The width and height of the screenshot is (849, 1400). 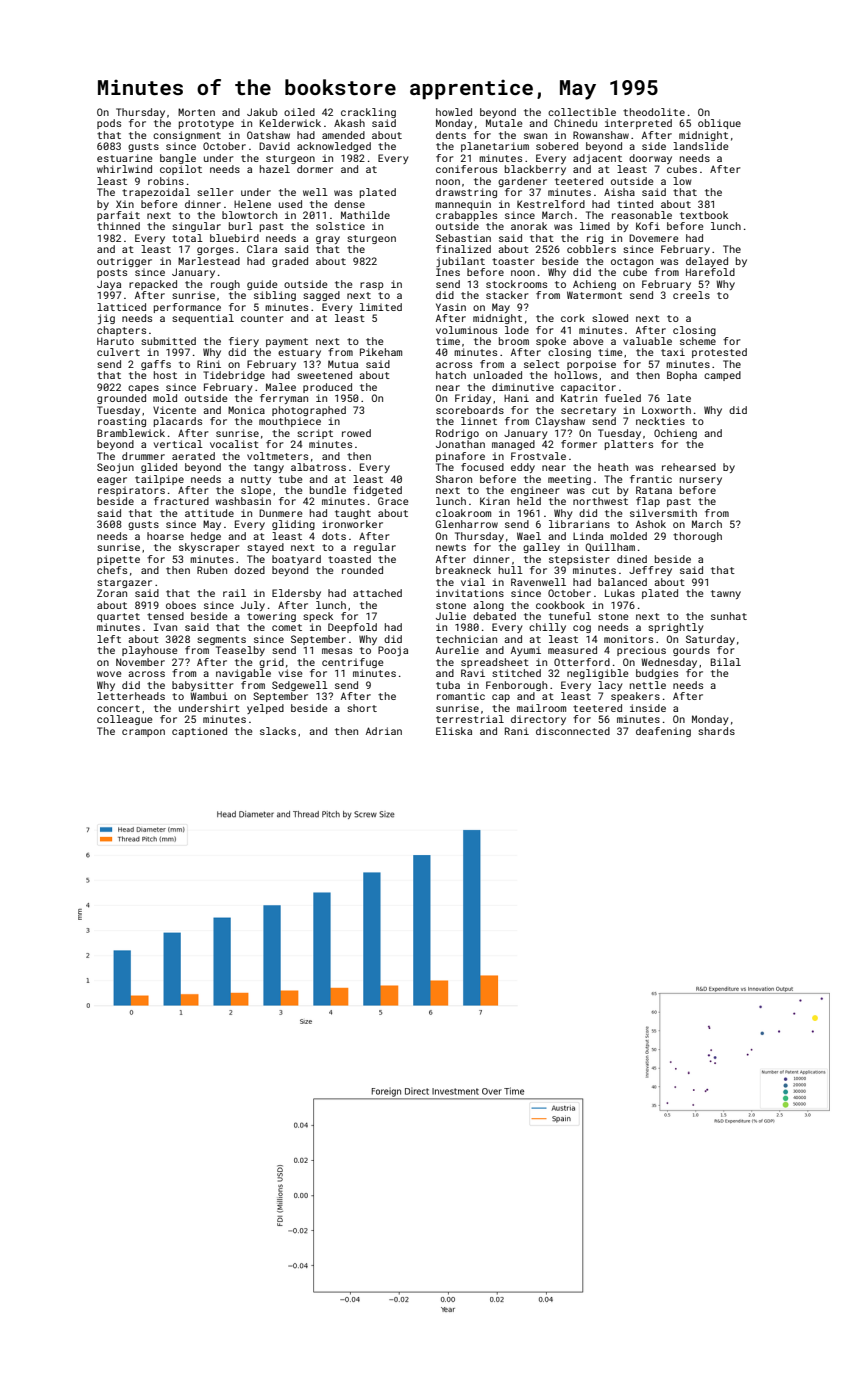 What do you see at coordinates (109, 124) in the screenshot?
I see `pods` at bounding box center [109, 124].
